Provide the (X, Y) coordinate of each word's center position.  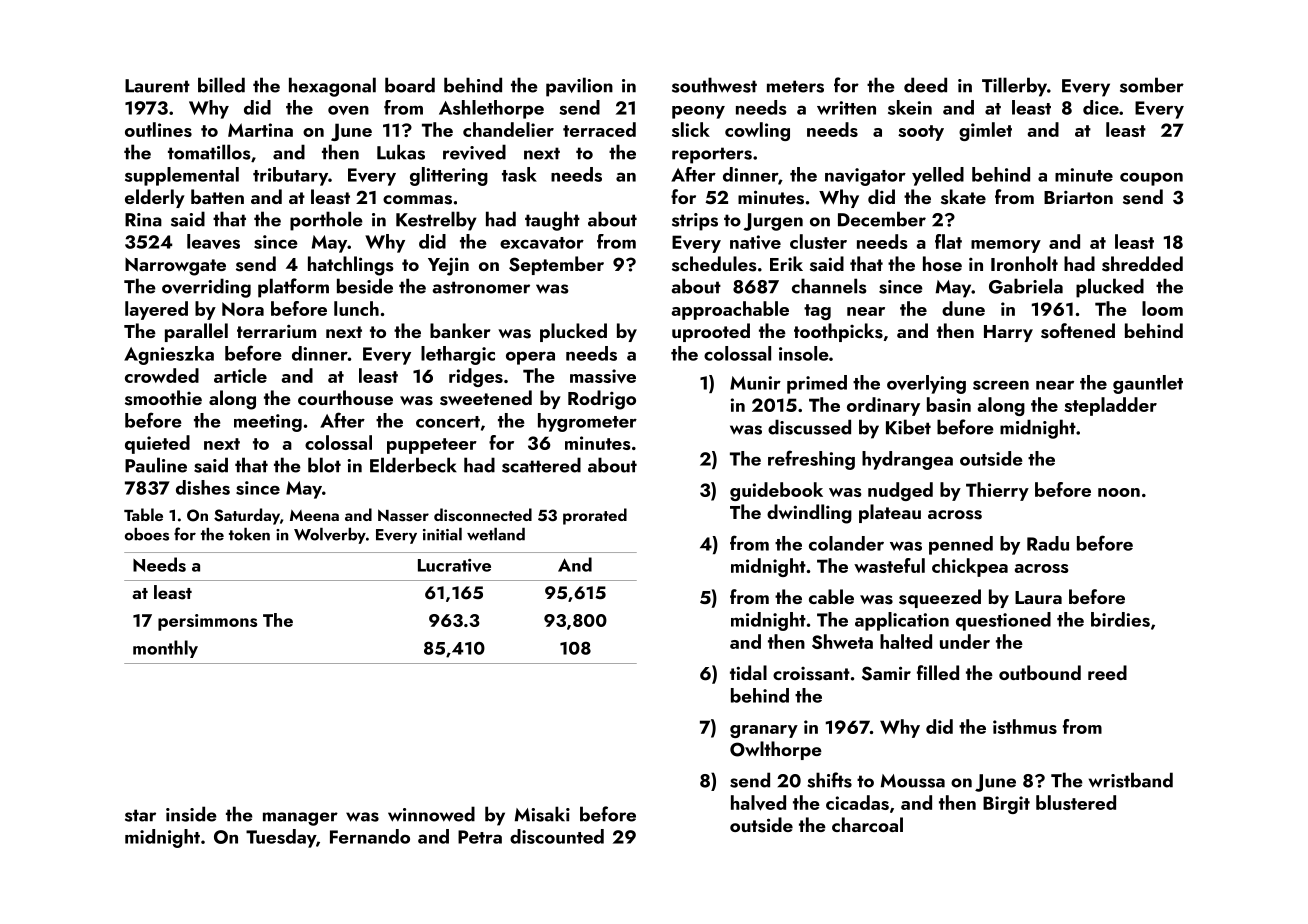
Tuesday (281, 838)
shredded (1142, 264)
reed (1107, 672)
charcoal (867, 824)
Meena (314, 515)
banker (460, 330)
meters (795, 86)
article (240, 375)
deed (925, 85)
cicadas (857, 802)
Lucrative (454, 565)
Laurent (157, 86)
